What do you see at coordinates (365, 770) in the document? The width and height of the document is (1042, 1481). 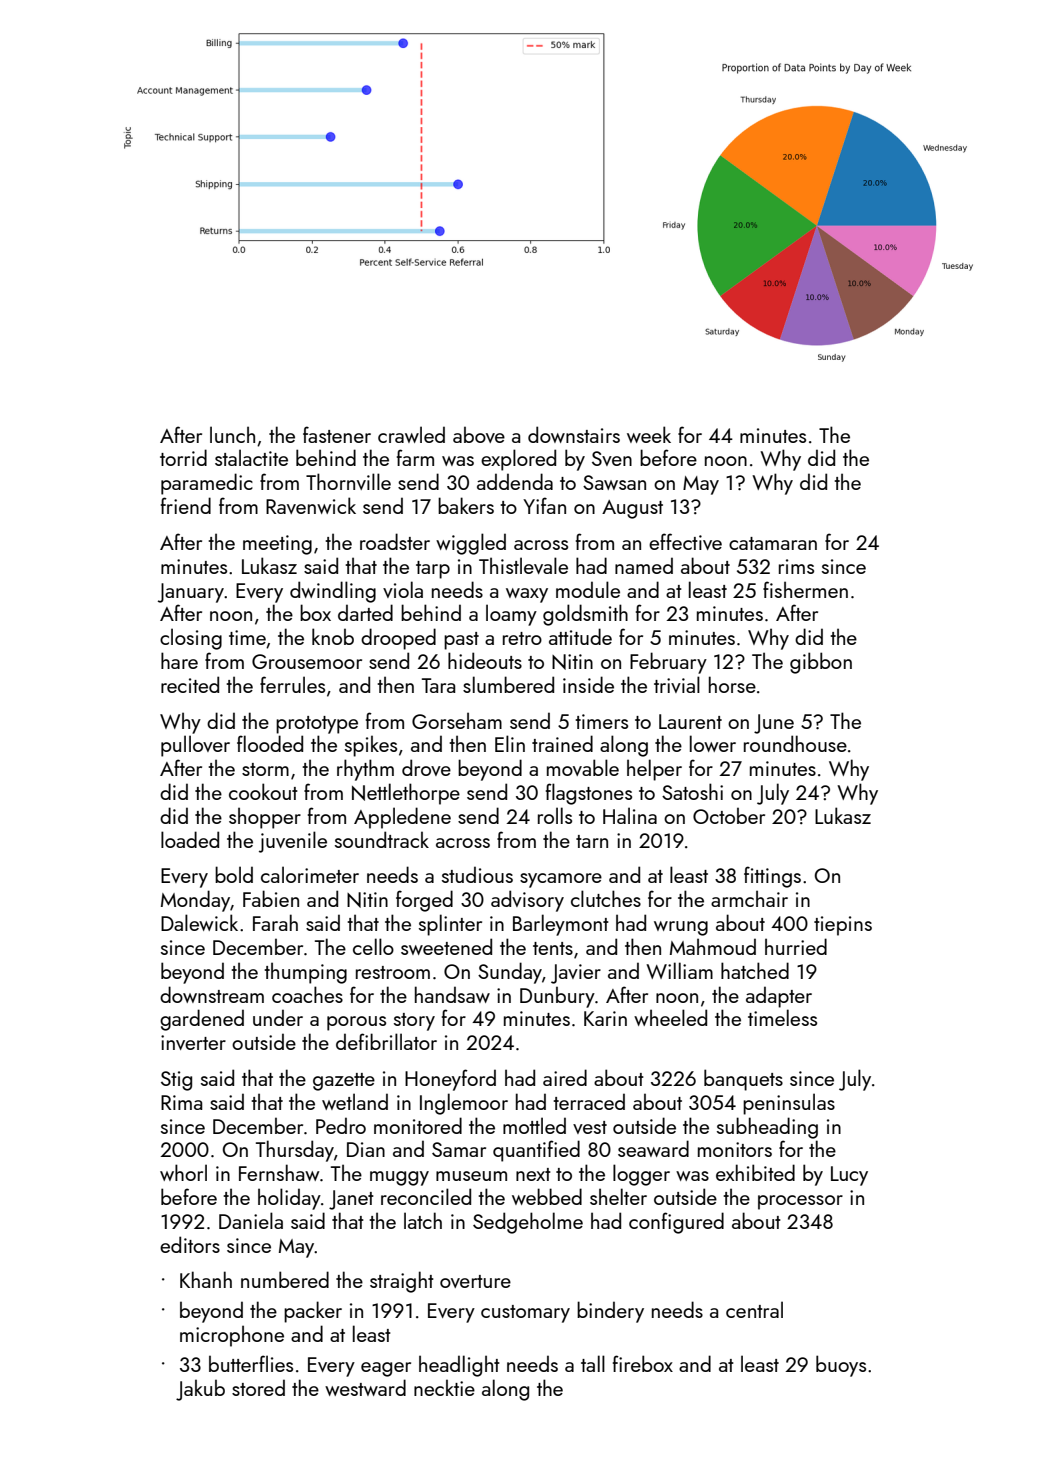 I see `rhythm` at bounding box center [365, 770].
